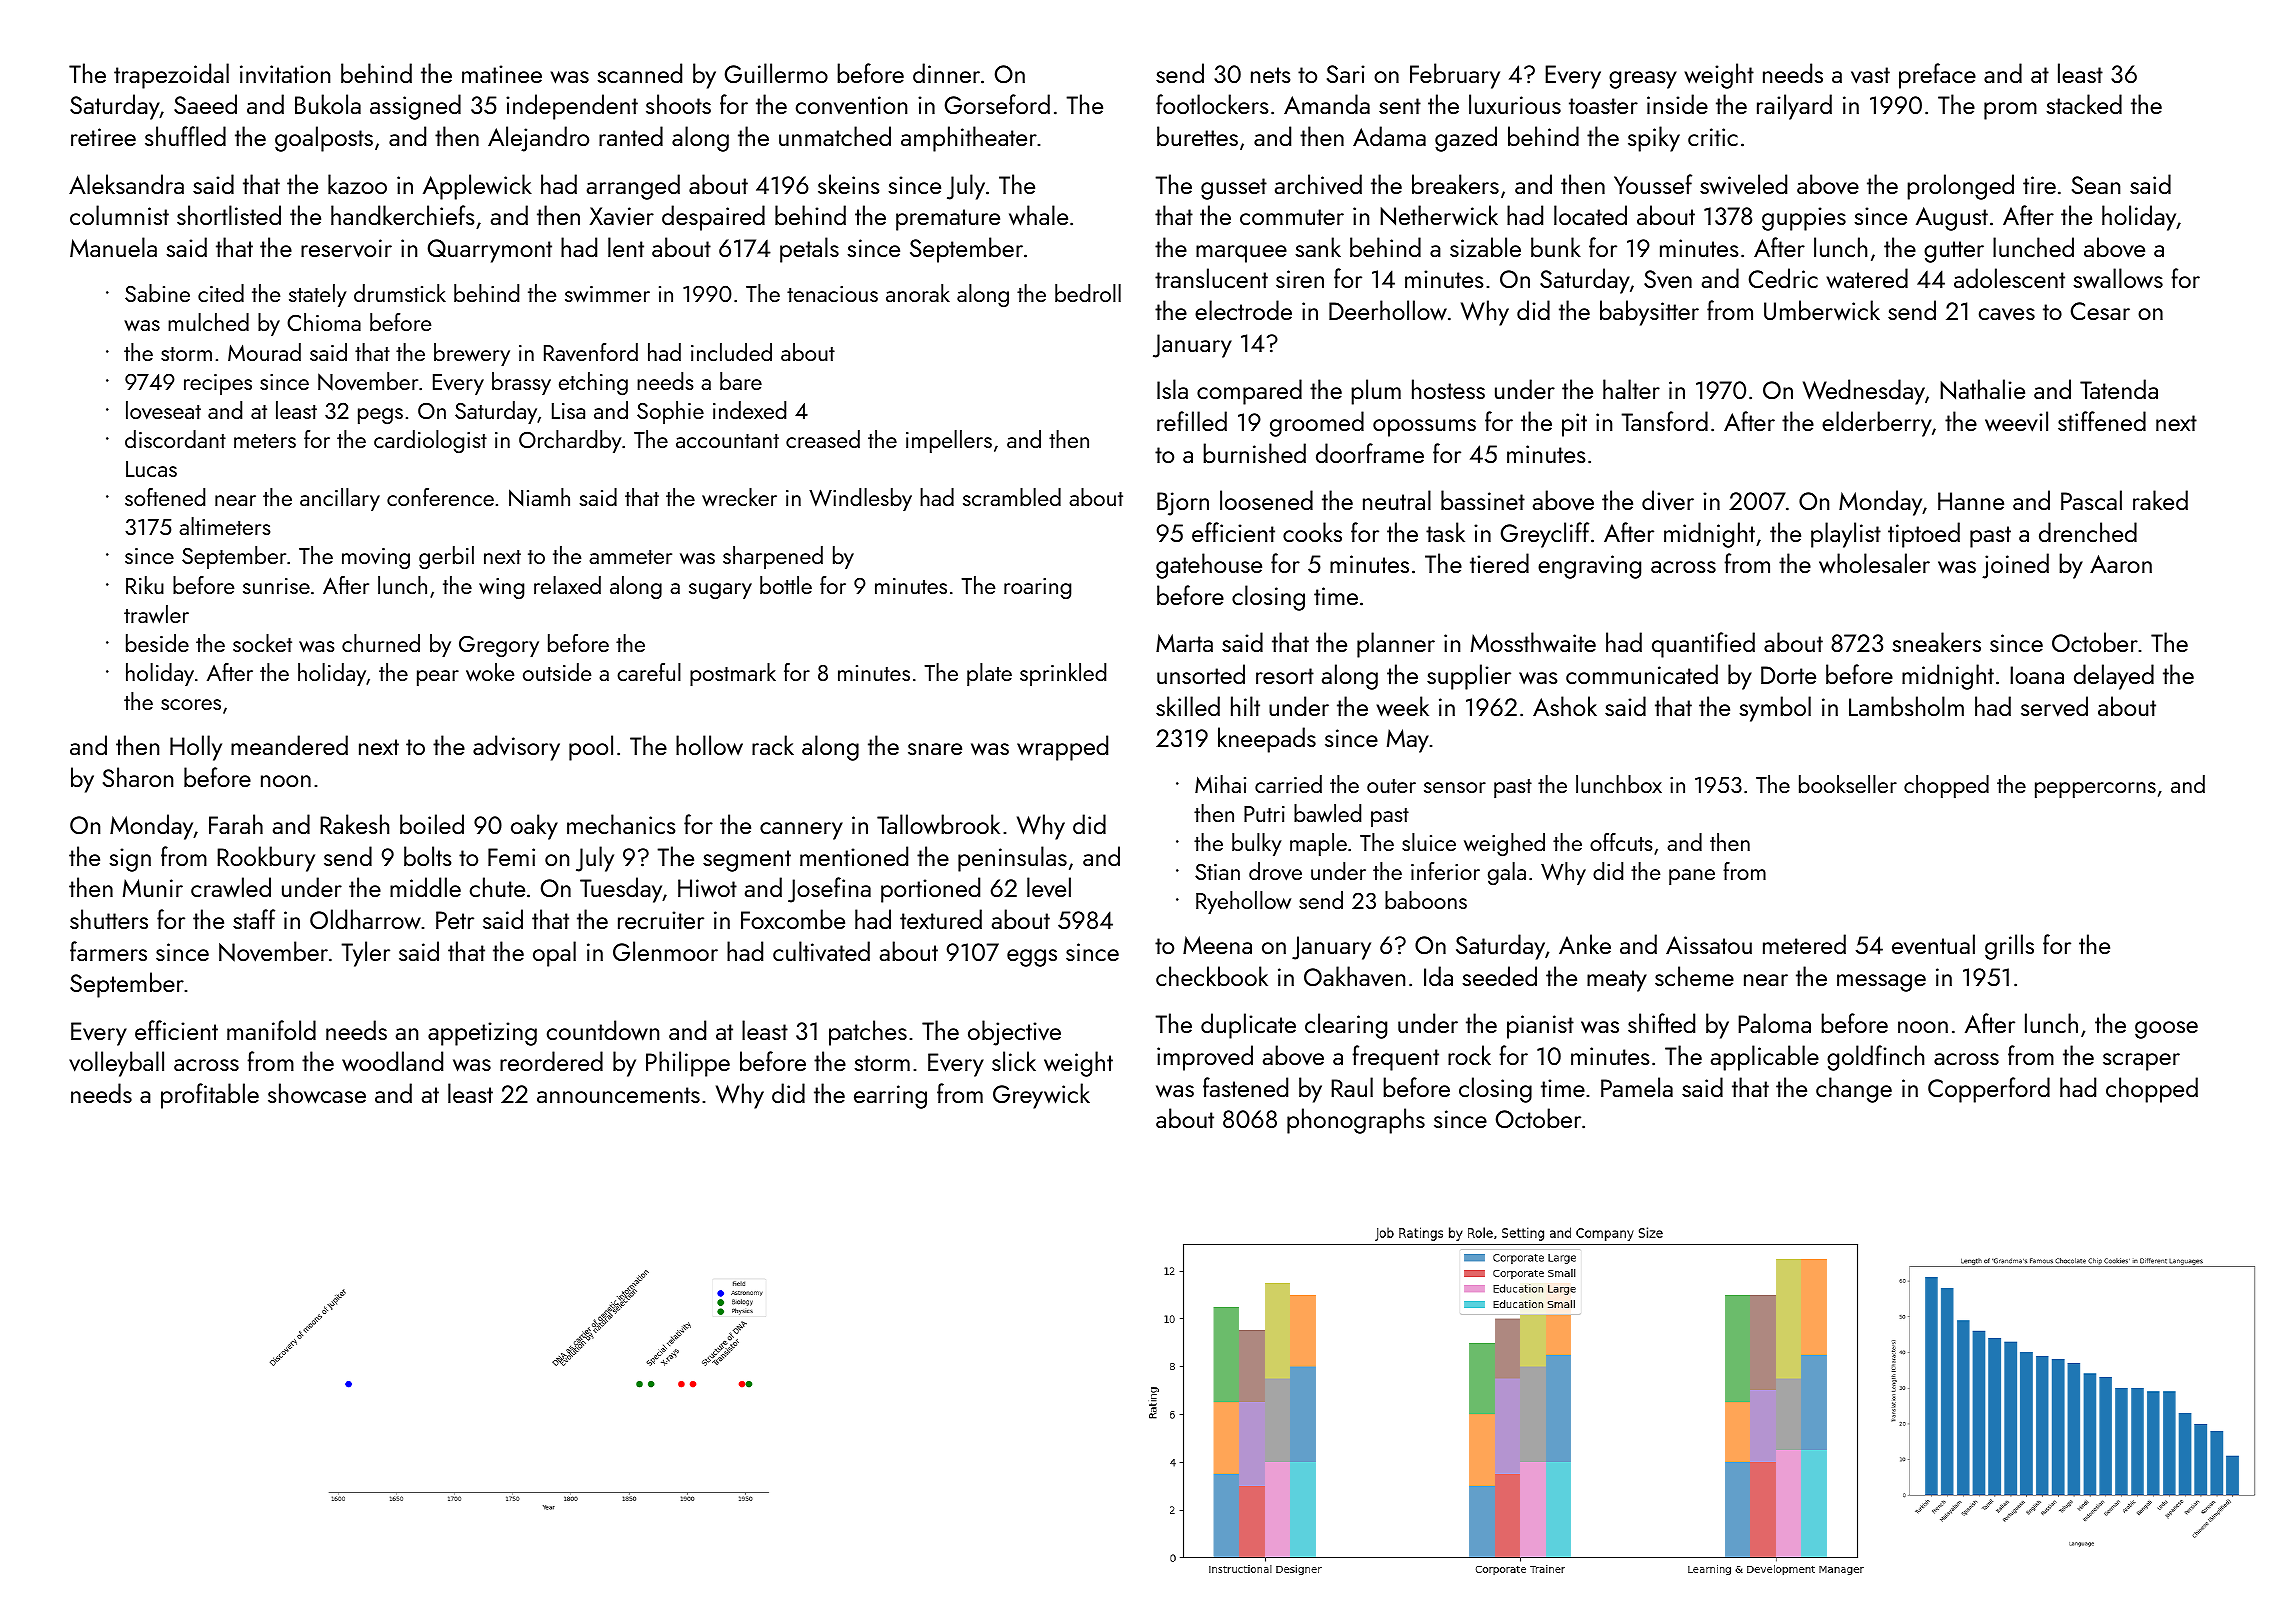 The image size is (2282, 1614). Describe the element at coordinates (1172, 389) in the screenshot. I see `Isla` at that location.
